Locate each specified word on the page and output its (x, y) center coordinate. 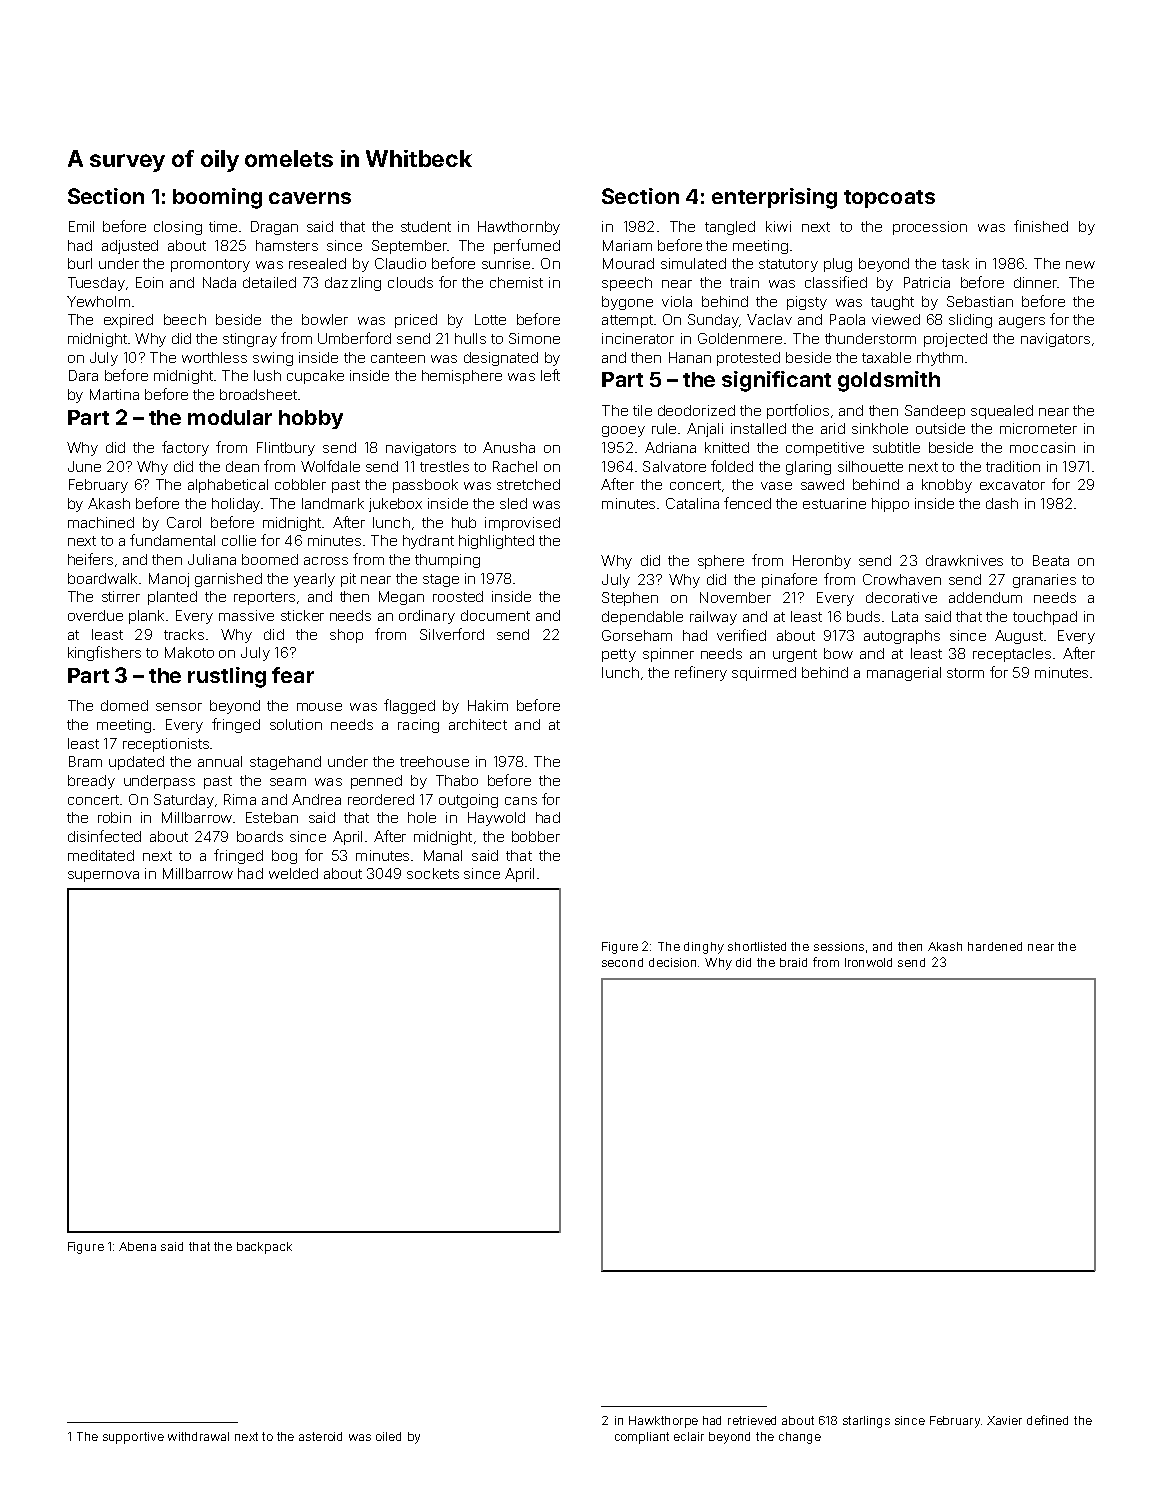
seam (288, 782)
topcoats (889, 199)
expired (128, 321)
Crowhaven (902, 579)
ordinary (427, 617)
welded (293, 873)
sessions (839, 946)
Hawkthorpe (663, 1422)
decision (672, 962)
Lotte (490, 319)
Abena (137, 1246)
